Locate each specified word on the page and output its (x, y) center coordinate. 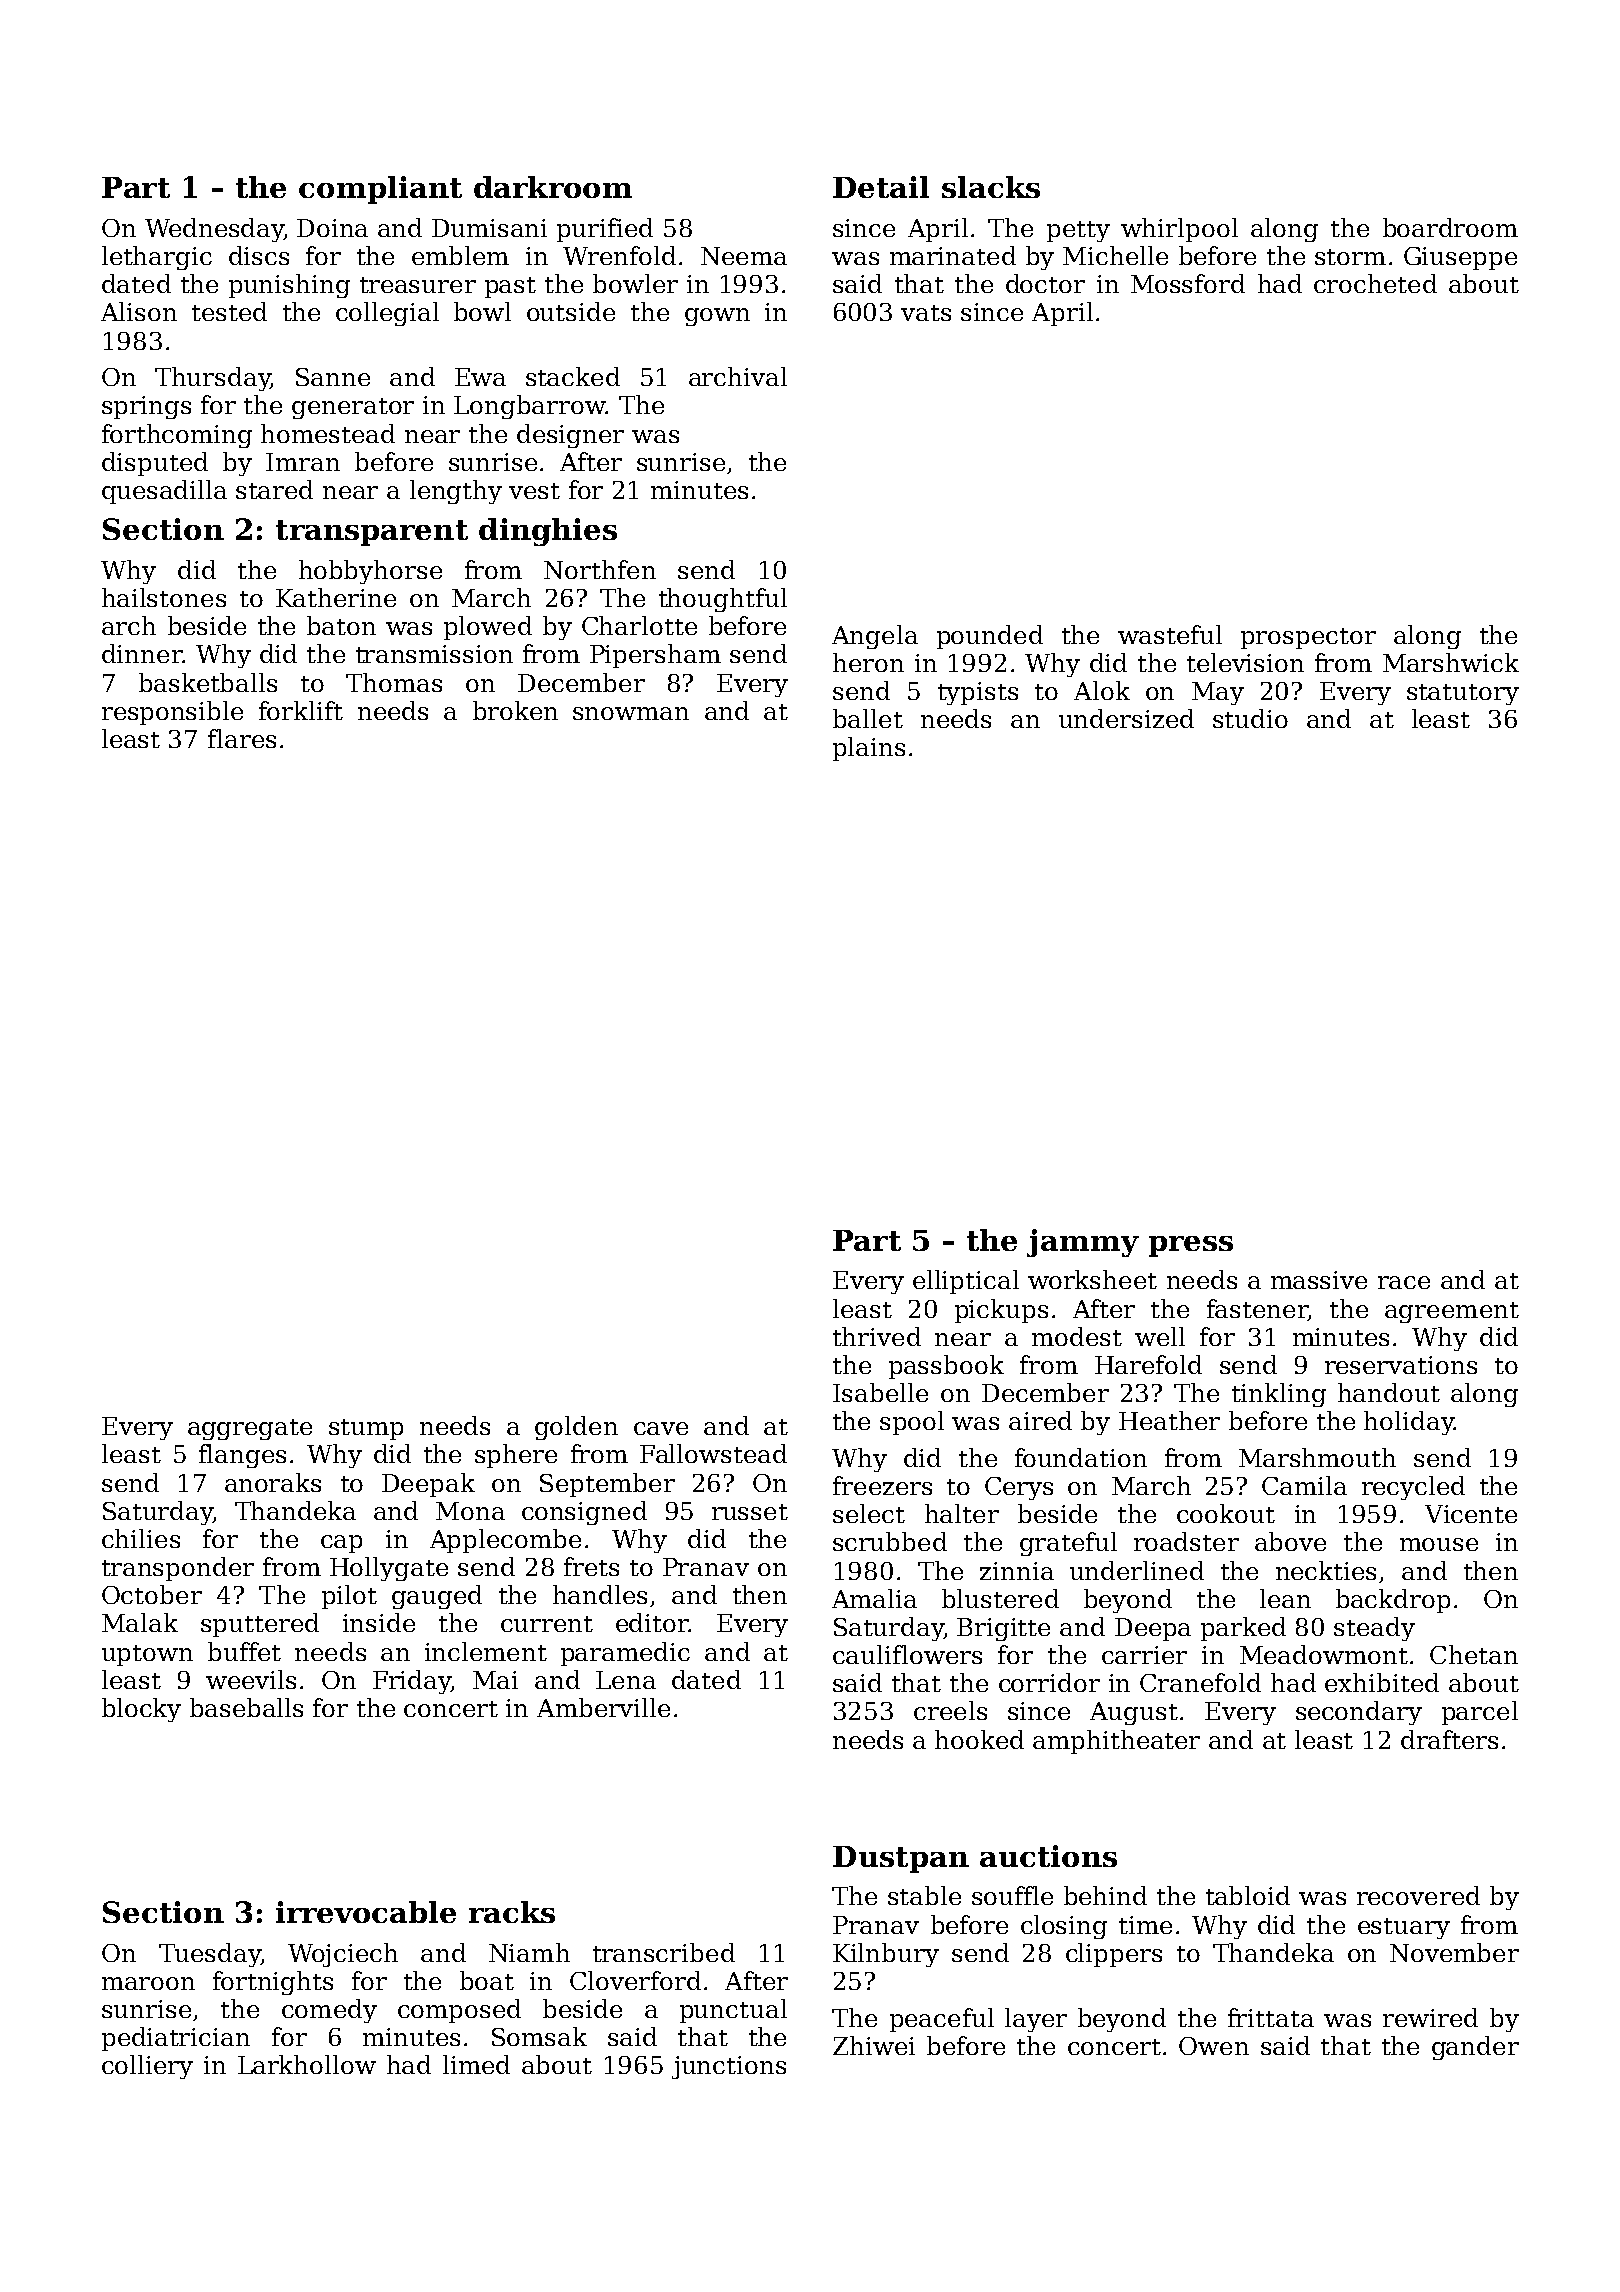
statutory (1463, 694)
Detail (881, 187)
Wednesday (214, 230)
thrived (877, 1336)
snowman (631, 713)
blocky (141, 1710)
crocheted (1375, 283)
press (1191, 1246)
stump (366, 1429)
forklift (301, 710)
